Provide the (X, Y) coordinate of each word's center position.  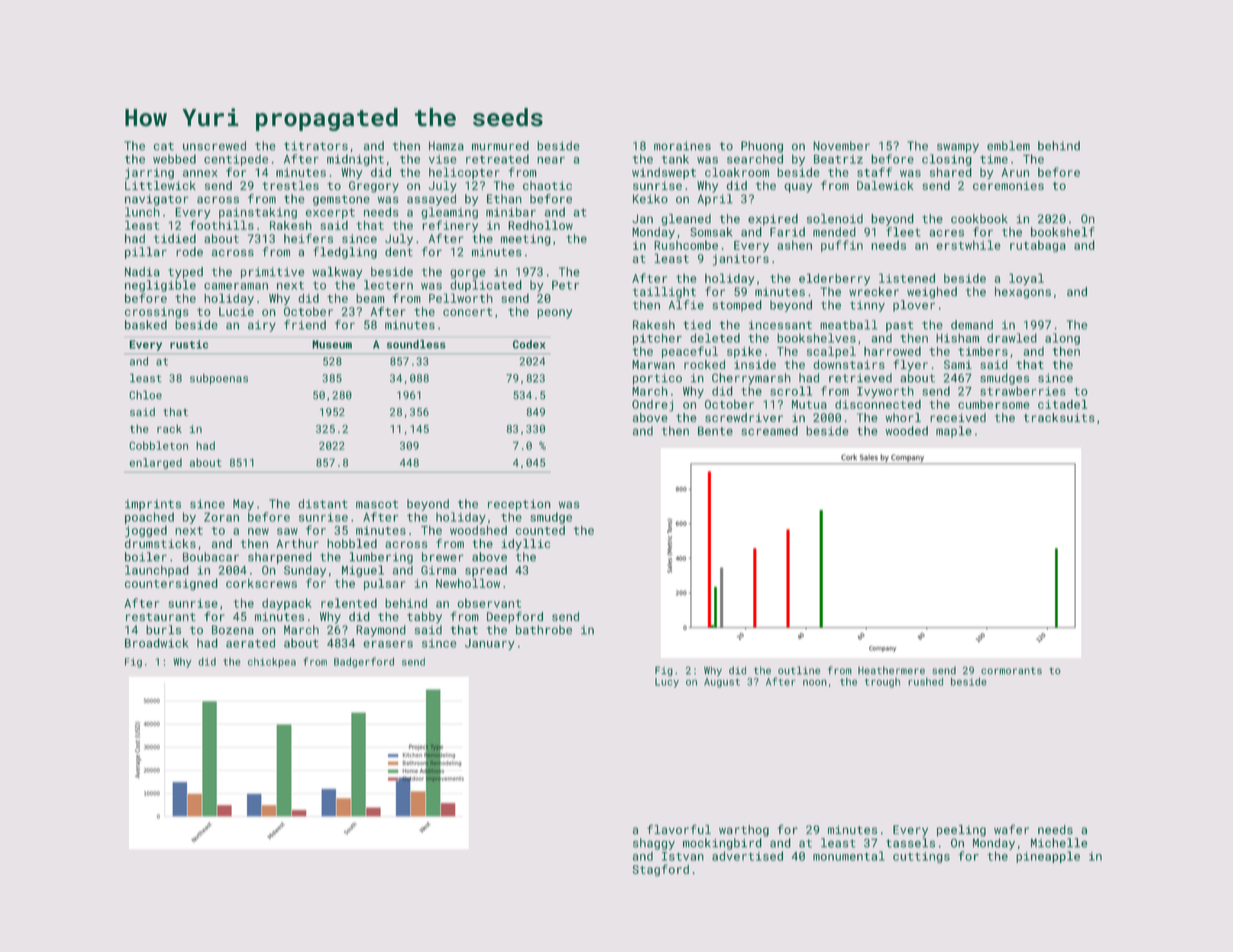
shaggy (654, 844)
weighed (932, 293)
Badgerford (364, 662)
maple (954, 432)
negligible (160, 286)
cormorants (1011, 671)
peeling (961, 831)
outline (799, 670)
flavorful (679, 829)
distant (323, 504)
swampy (958, 148)
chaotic (547, 185)
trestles (290, 185)
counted (540, 530)
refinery (450, 226)
